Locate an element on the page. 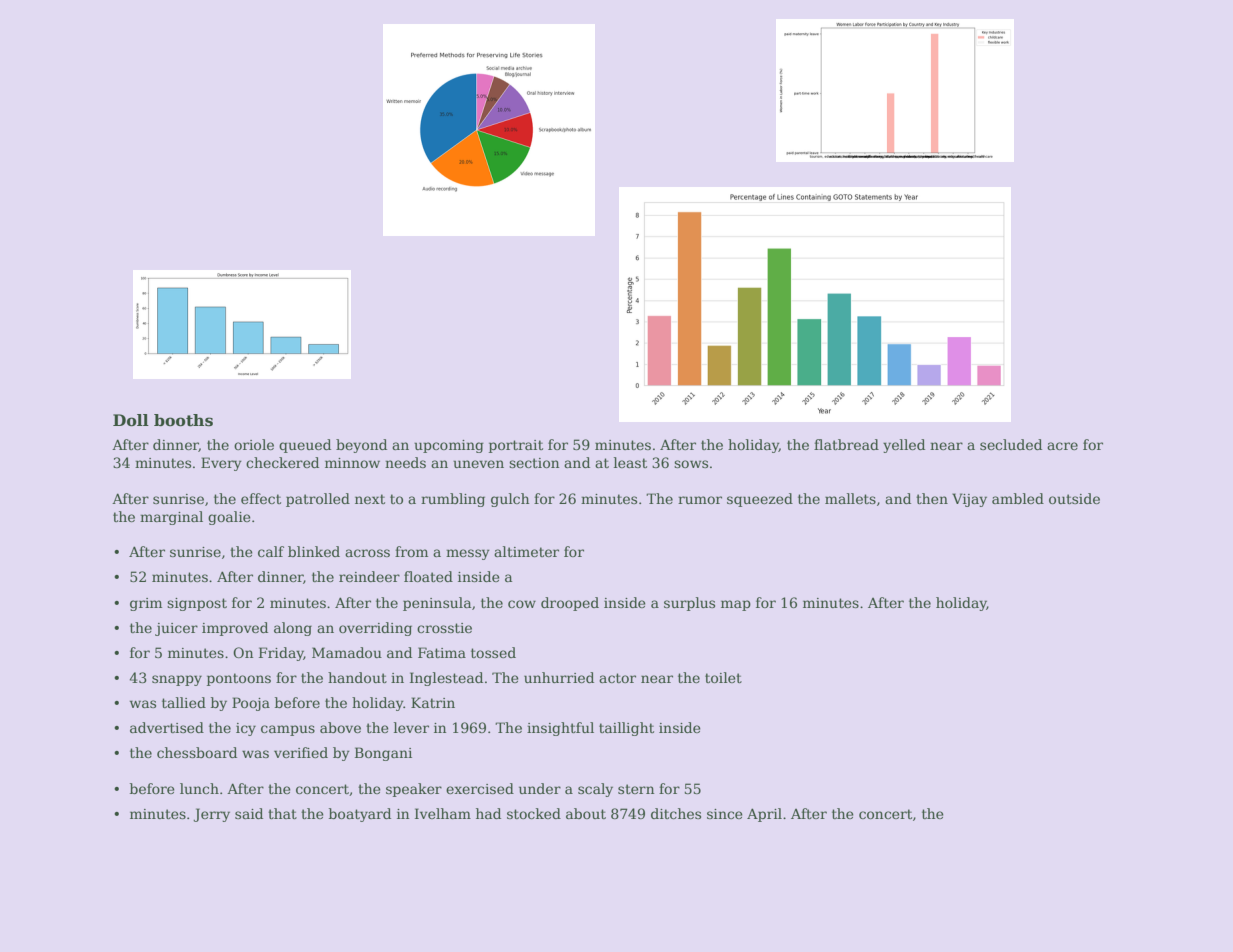 This image has width=1233, height=952. beyond is located at coordinates (361, 446).
